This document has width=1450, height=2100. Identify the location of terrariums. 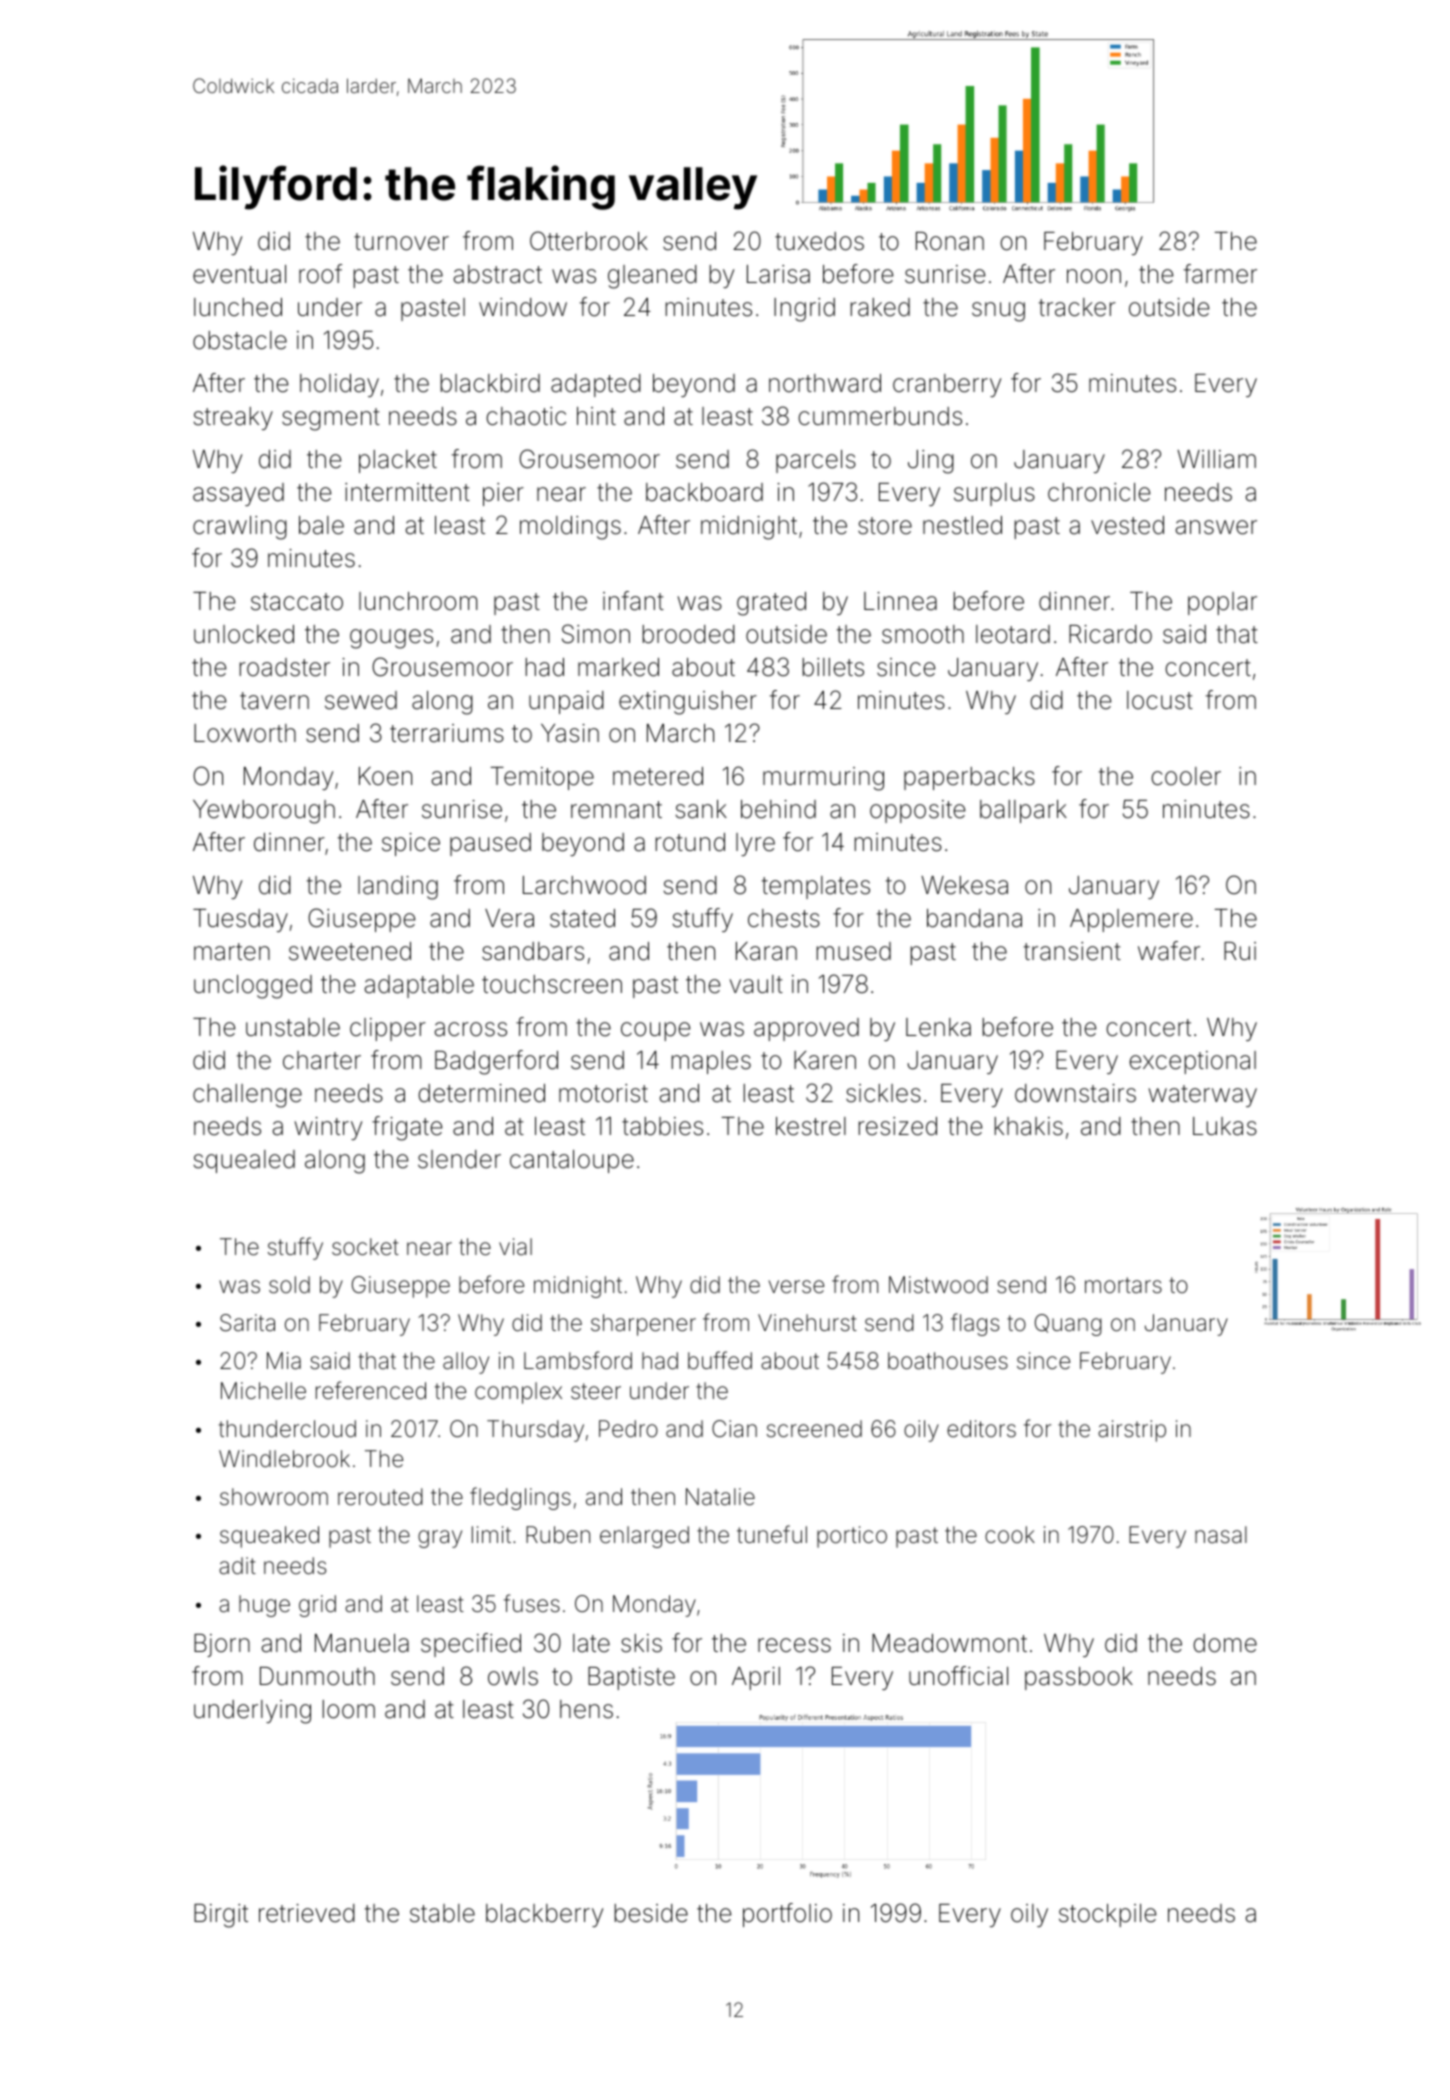
(447, 733).
